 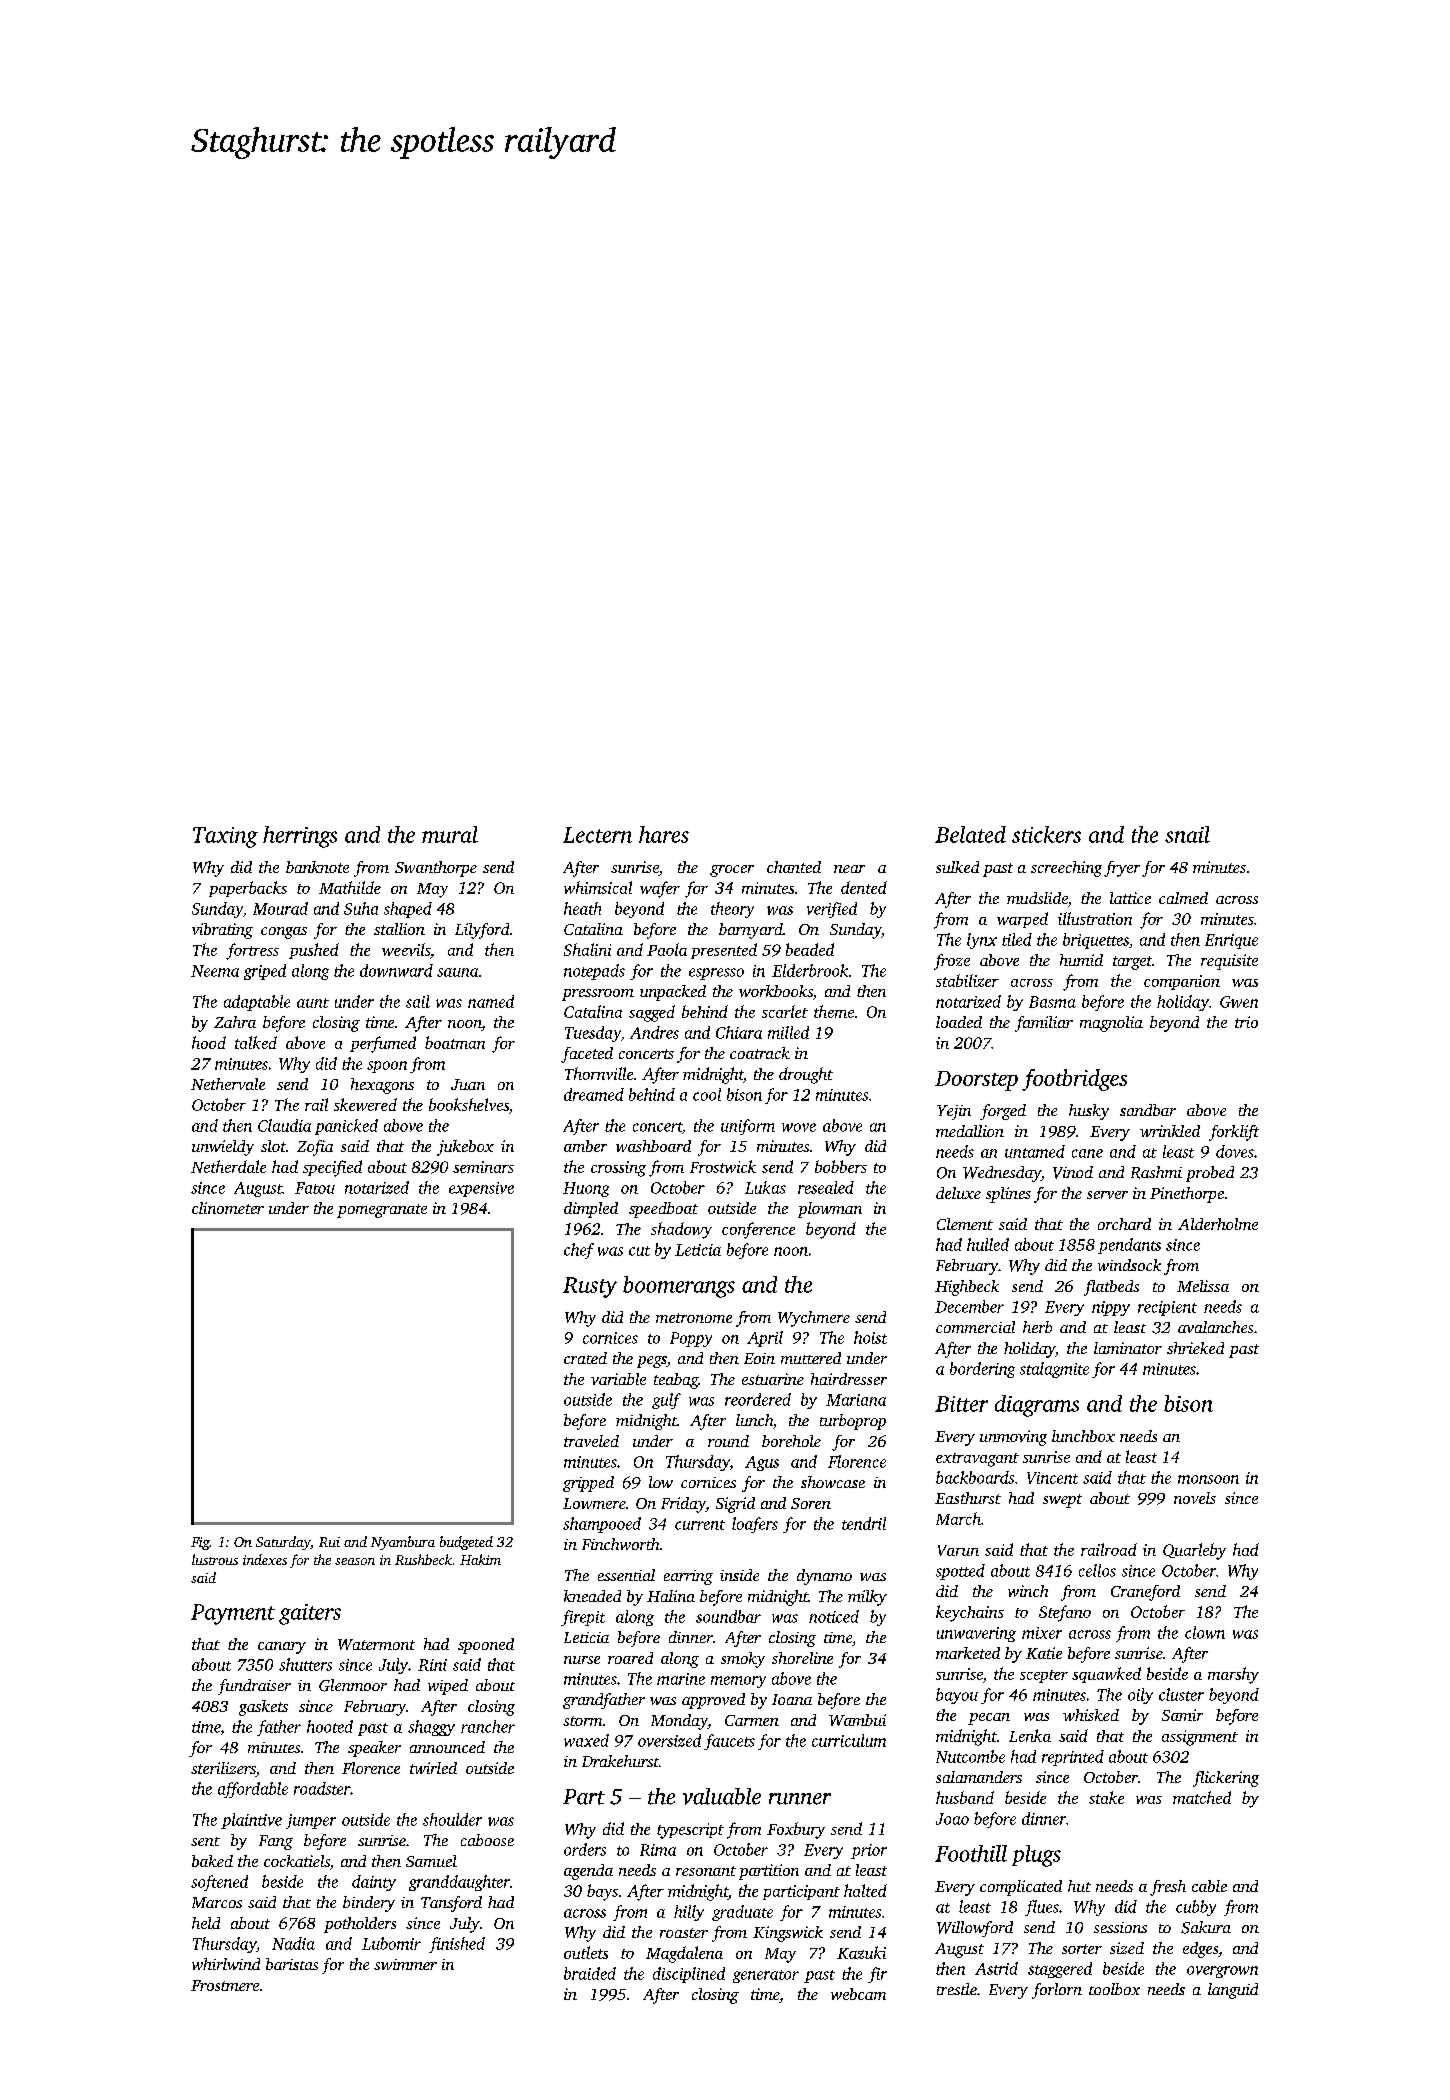 I want to click on Varun, so click(x=958, y=1550).
